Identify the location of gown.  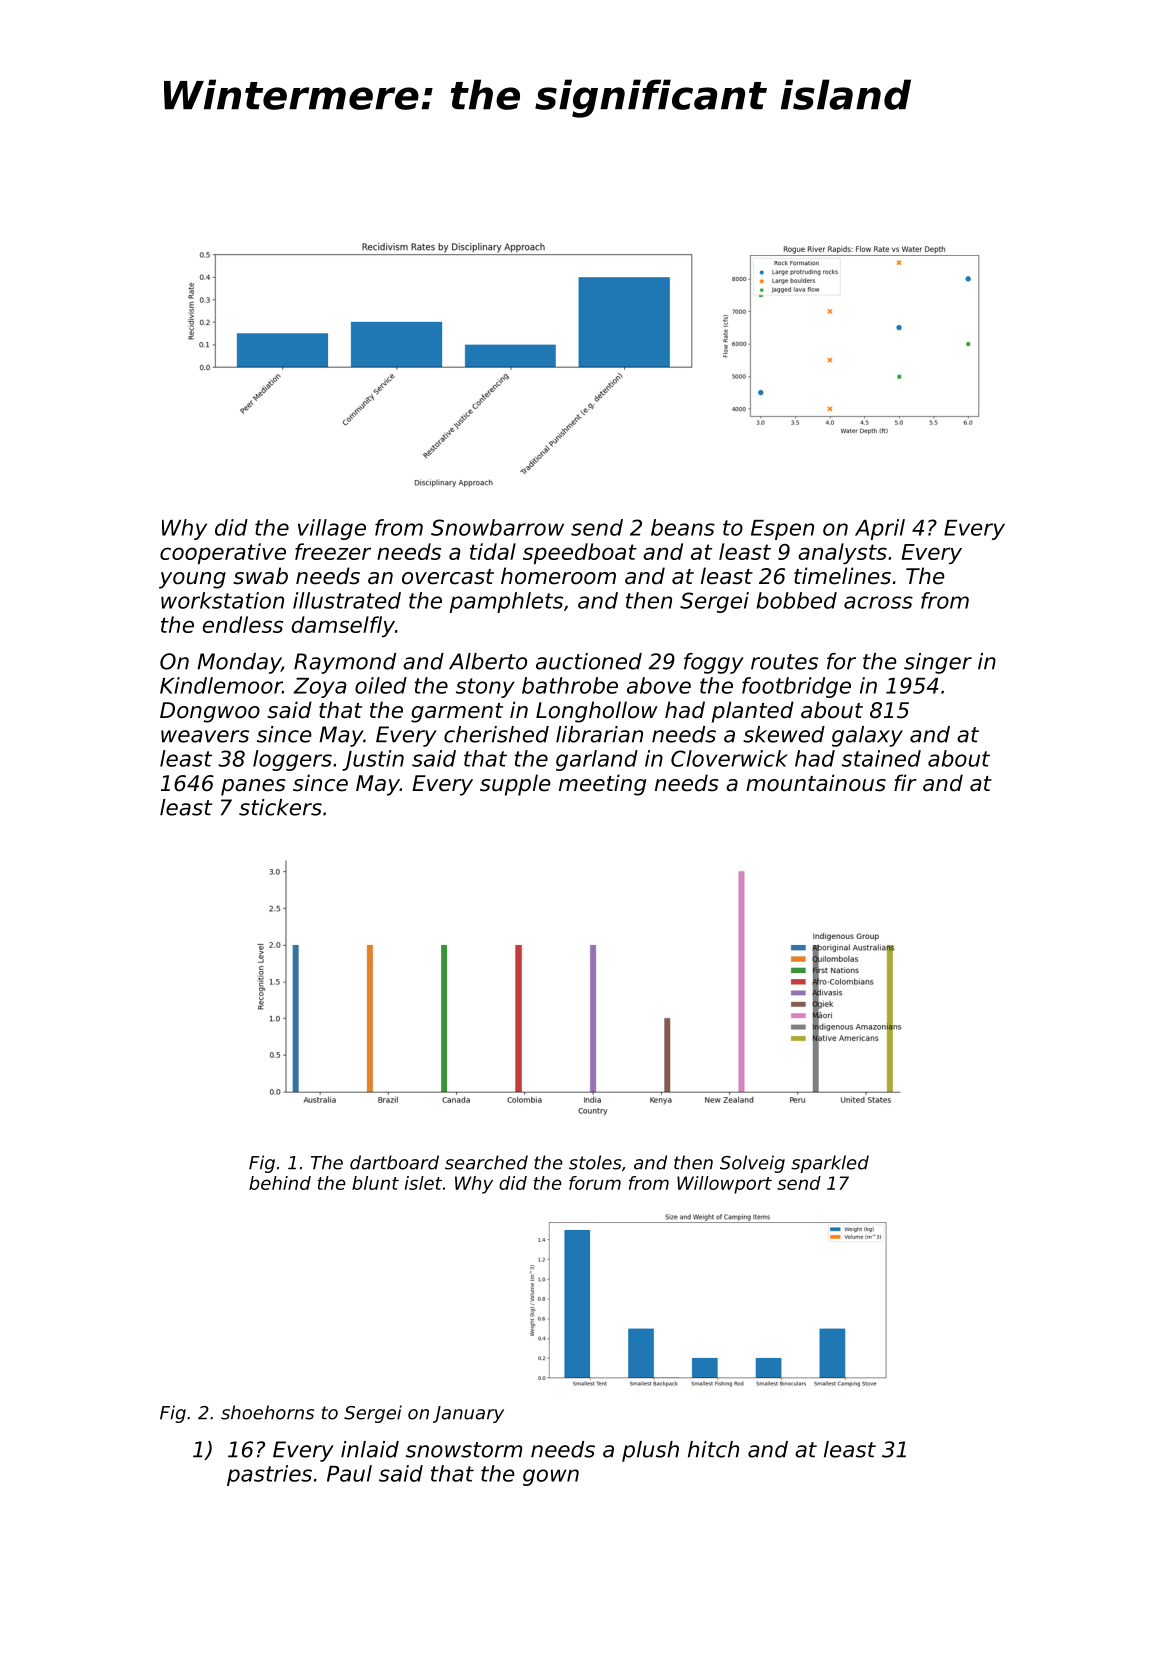
(551, 1477).
